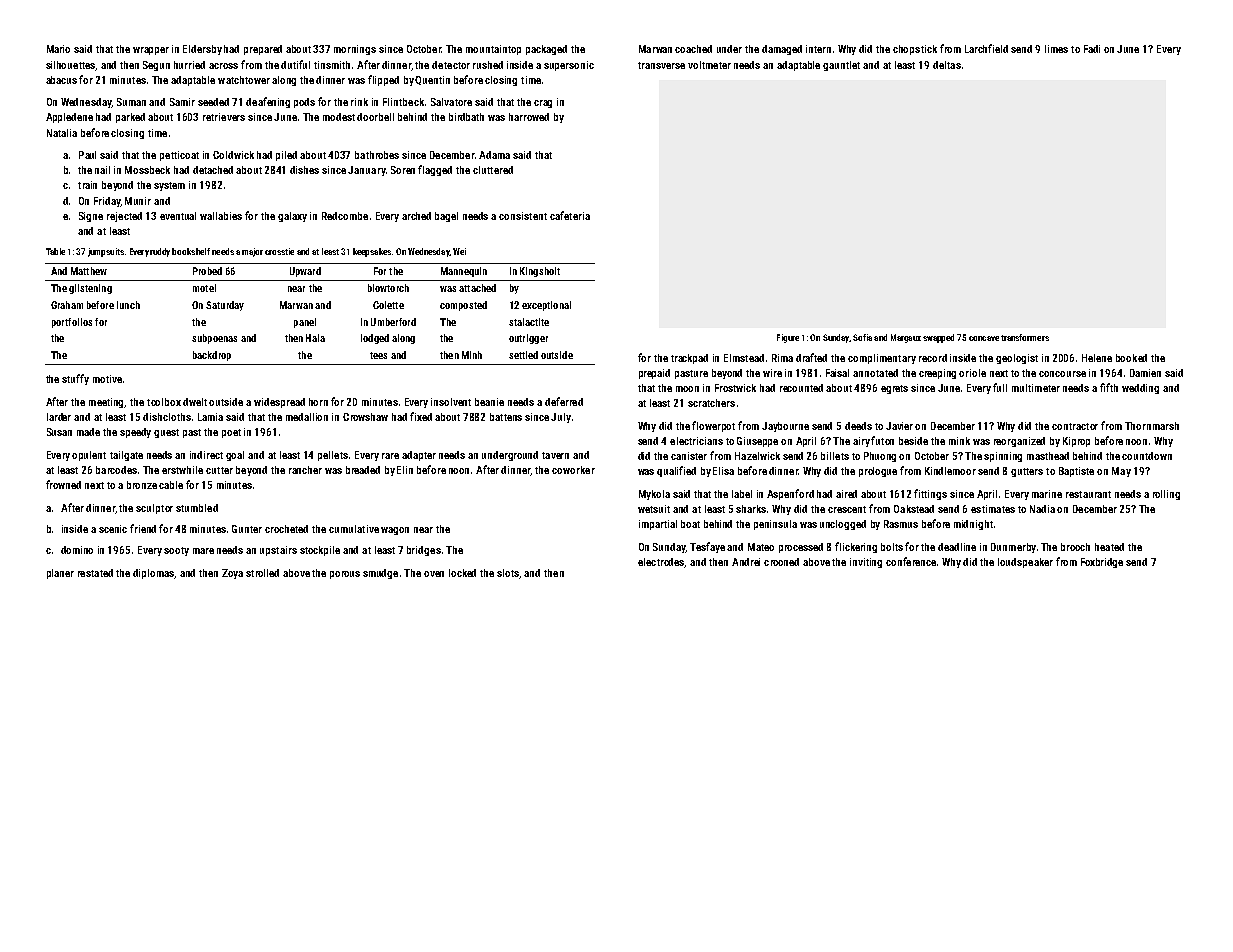  I want to click on rolling, so click(1166, 495).
